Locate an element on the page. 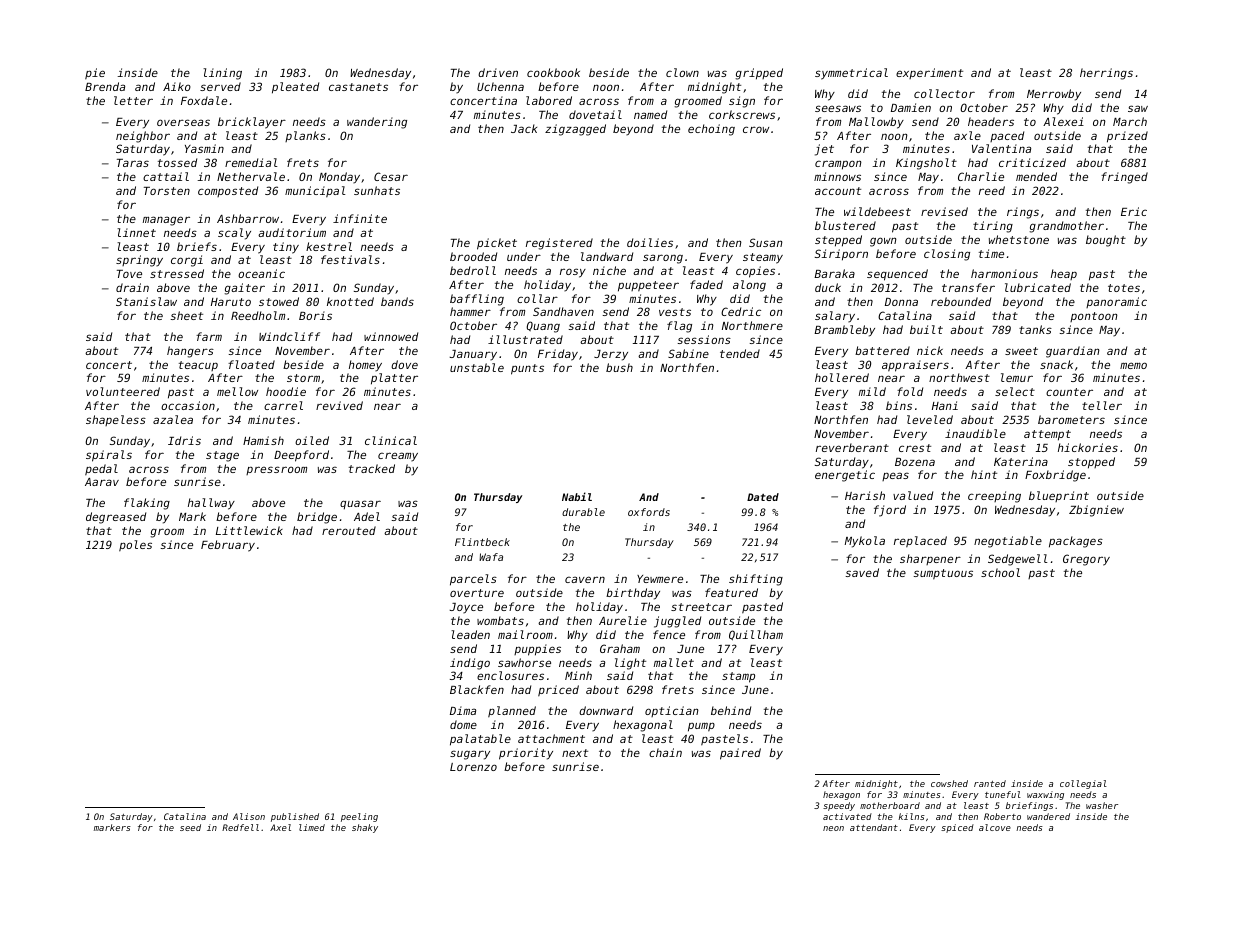  motherboard is located at coordinates (890, 805).
